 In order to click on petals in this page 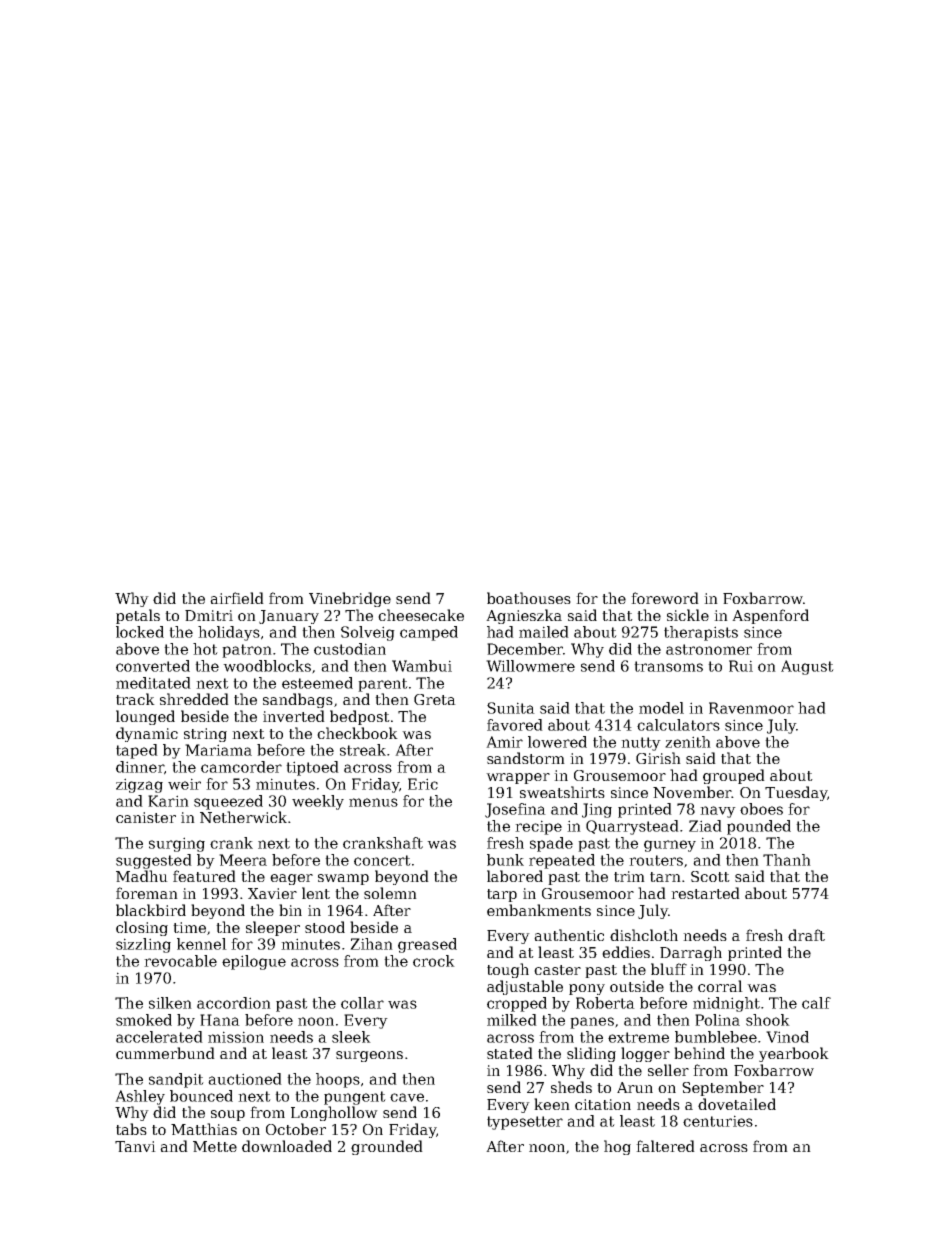, I will do `click(138, 616)`.
